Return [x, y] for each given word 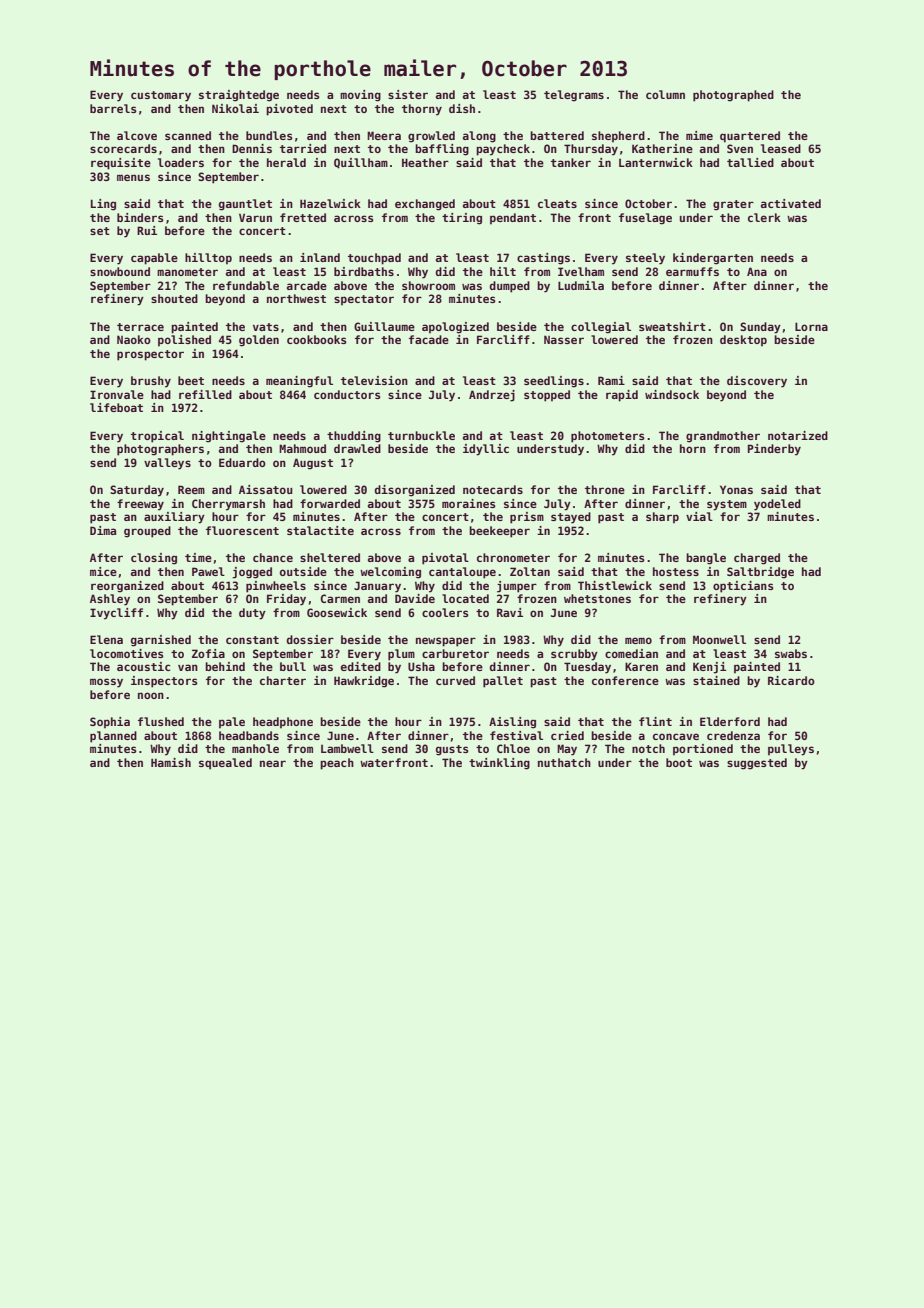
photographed [733, 96]
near [273, 763]
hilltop [208, 259]
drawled [357, 448]
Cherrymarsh [228, 505]
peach [337, 764]
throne [605, 489]
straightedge [239, 96]
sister [408, 94]
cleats [557, 203]
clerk [764, 217]
